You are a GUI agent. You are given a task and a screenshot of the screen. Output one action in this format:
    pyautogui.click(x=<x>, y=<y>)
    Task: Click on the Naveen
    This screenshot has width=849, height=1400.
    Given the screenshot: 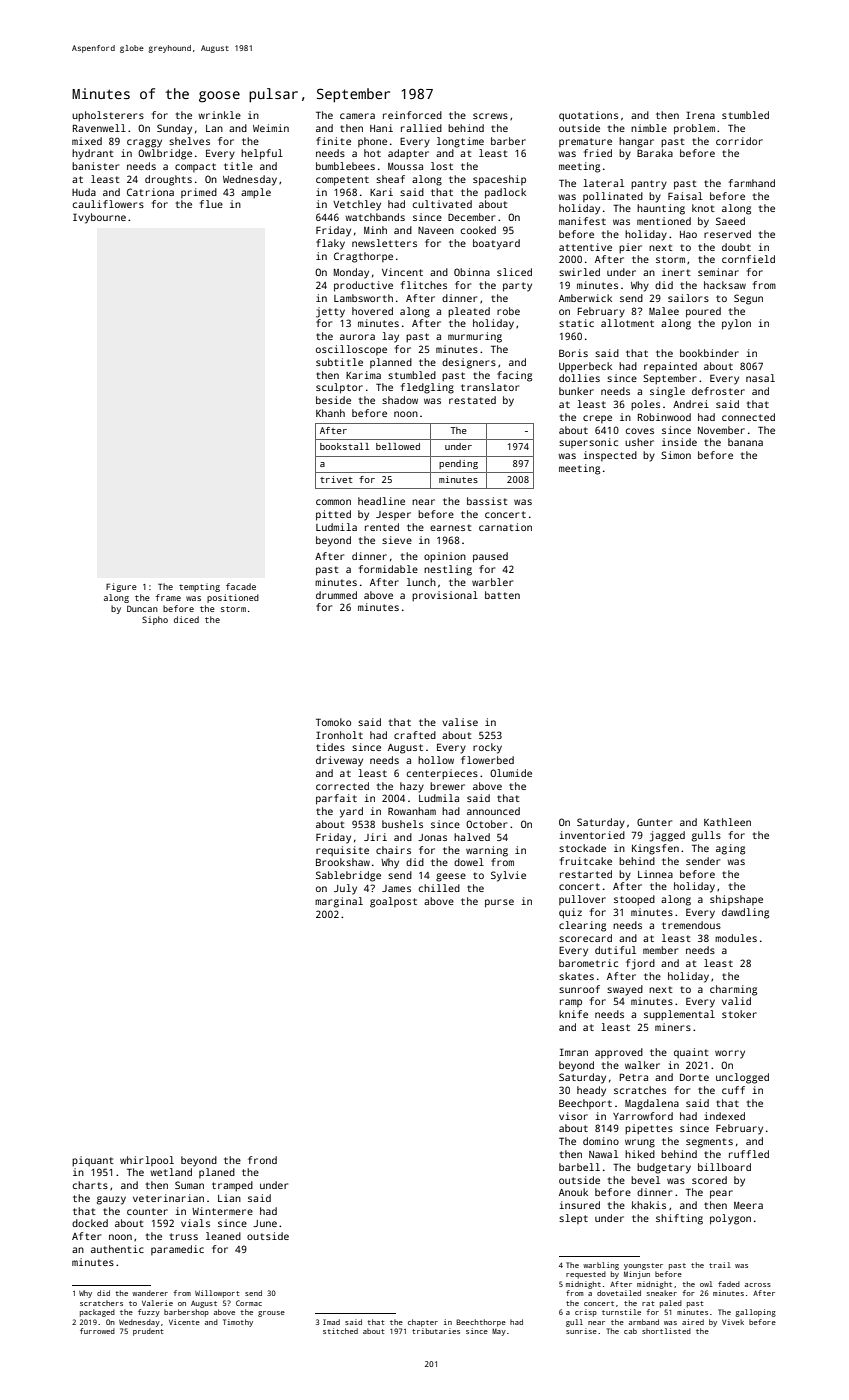 What is the action you would take?
    pyautogui.click(x=436, y=230)
